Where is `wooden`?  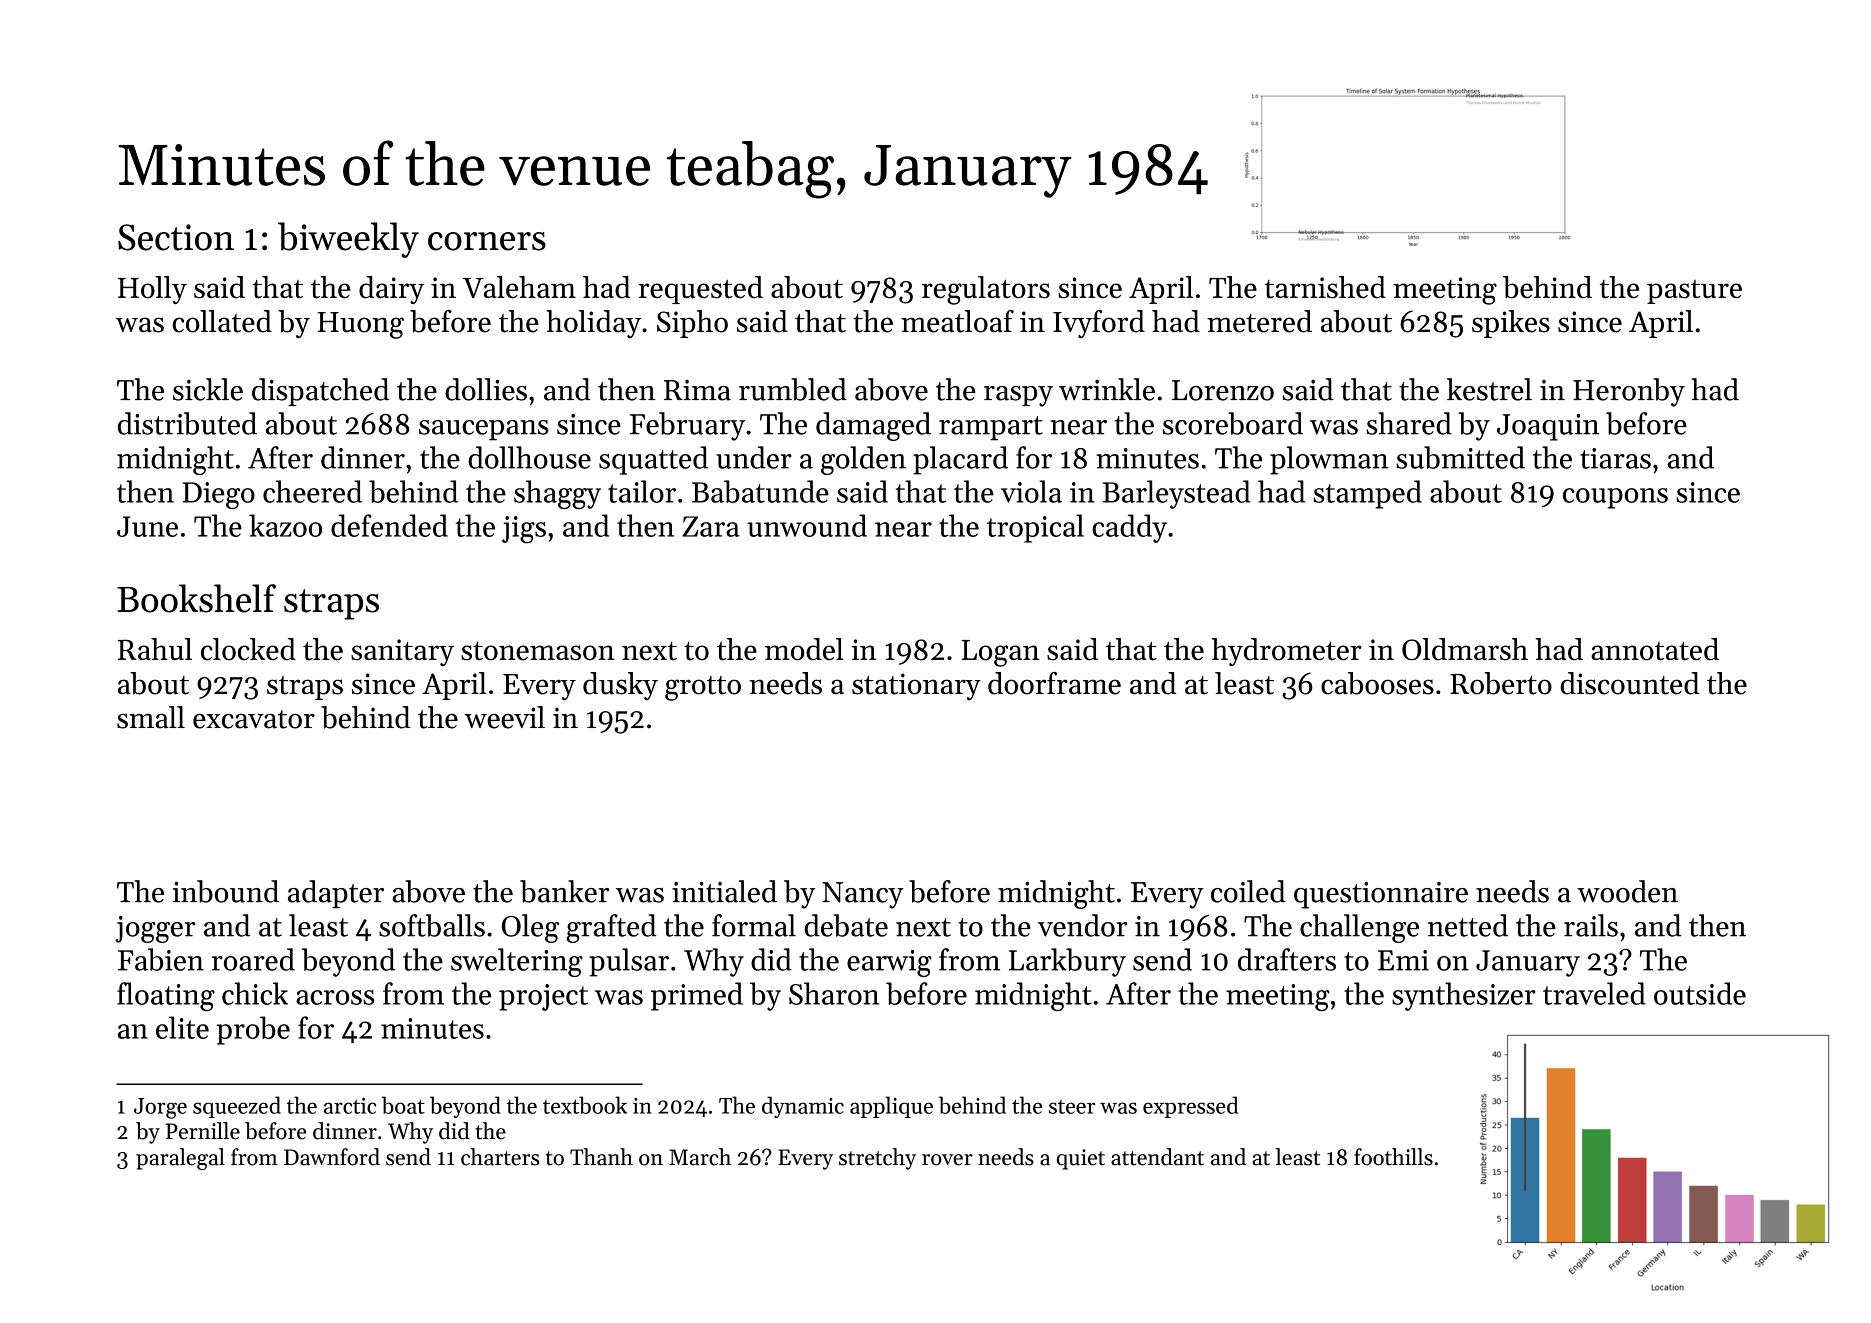
wooden is located at coordinates (1627, 891).
